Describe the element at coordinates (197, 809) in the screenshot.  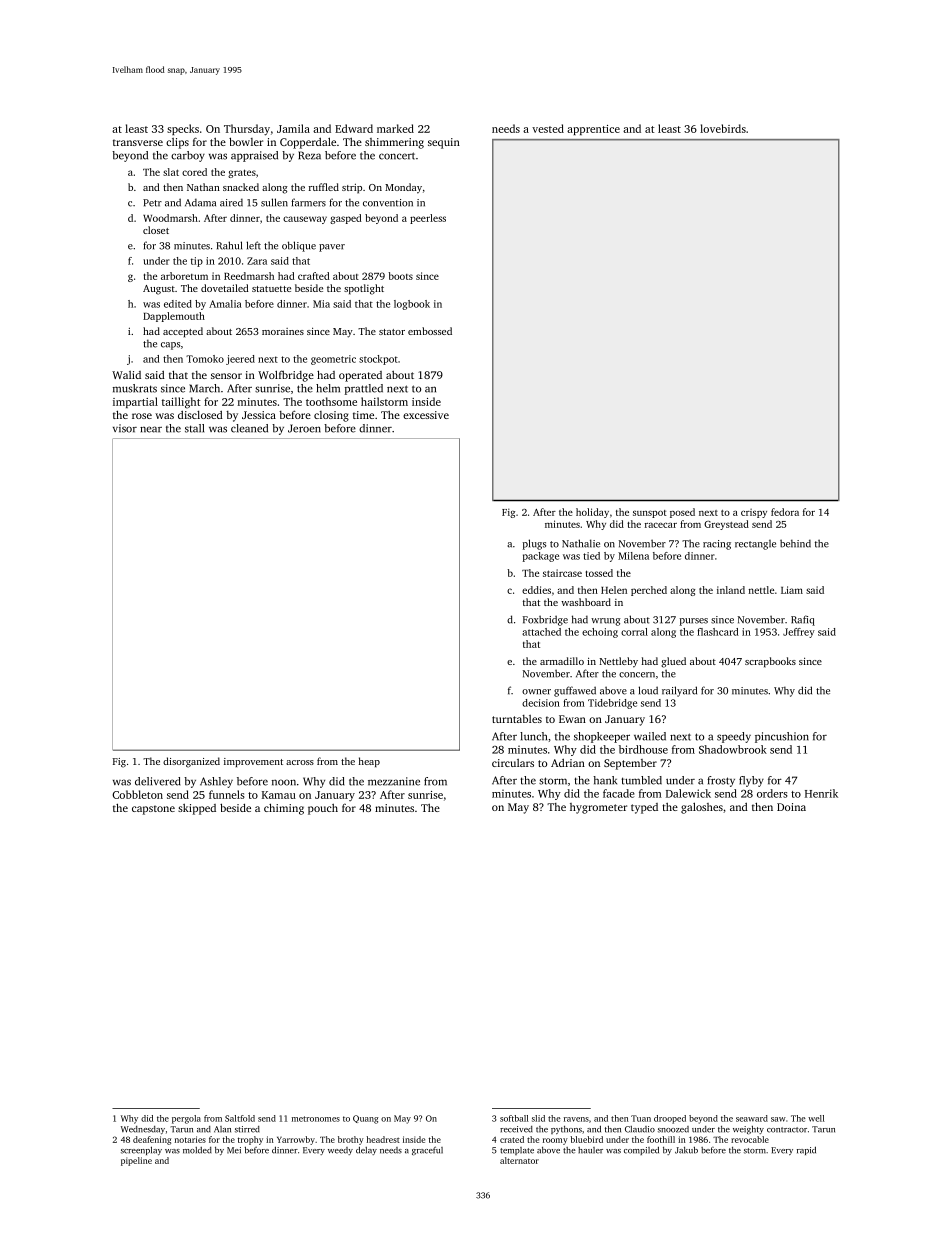
I see `skipped` at that location.
